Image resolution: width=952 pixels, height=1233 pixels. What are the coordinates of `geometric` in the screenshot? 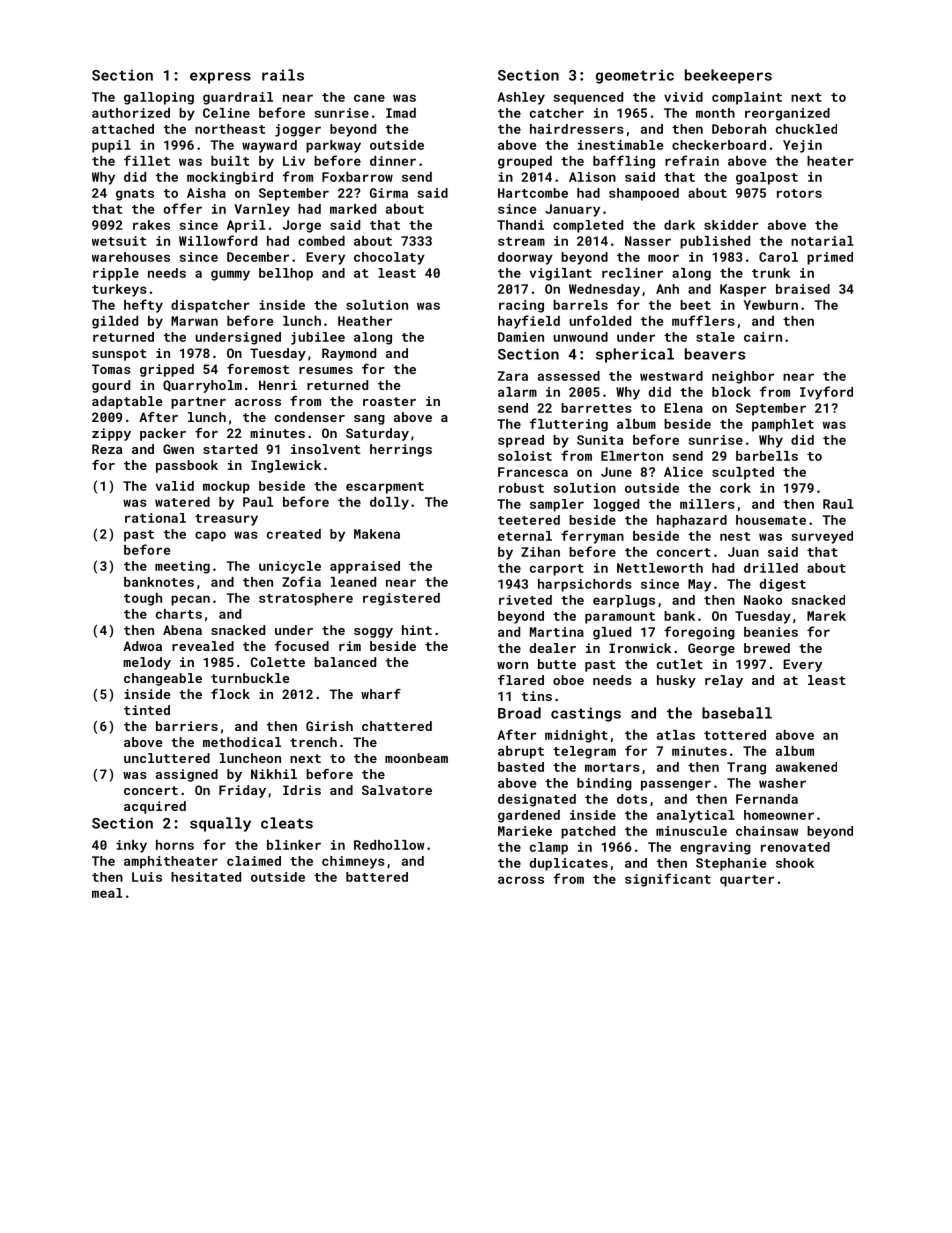 It's located at (635, 76).
